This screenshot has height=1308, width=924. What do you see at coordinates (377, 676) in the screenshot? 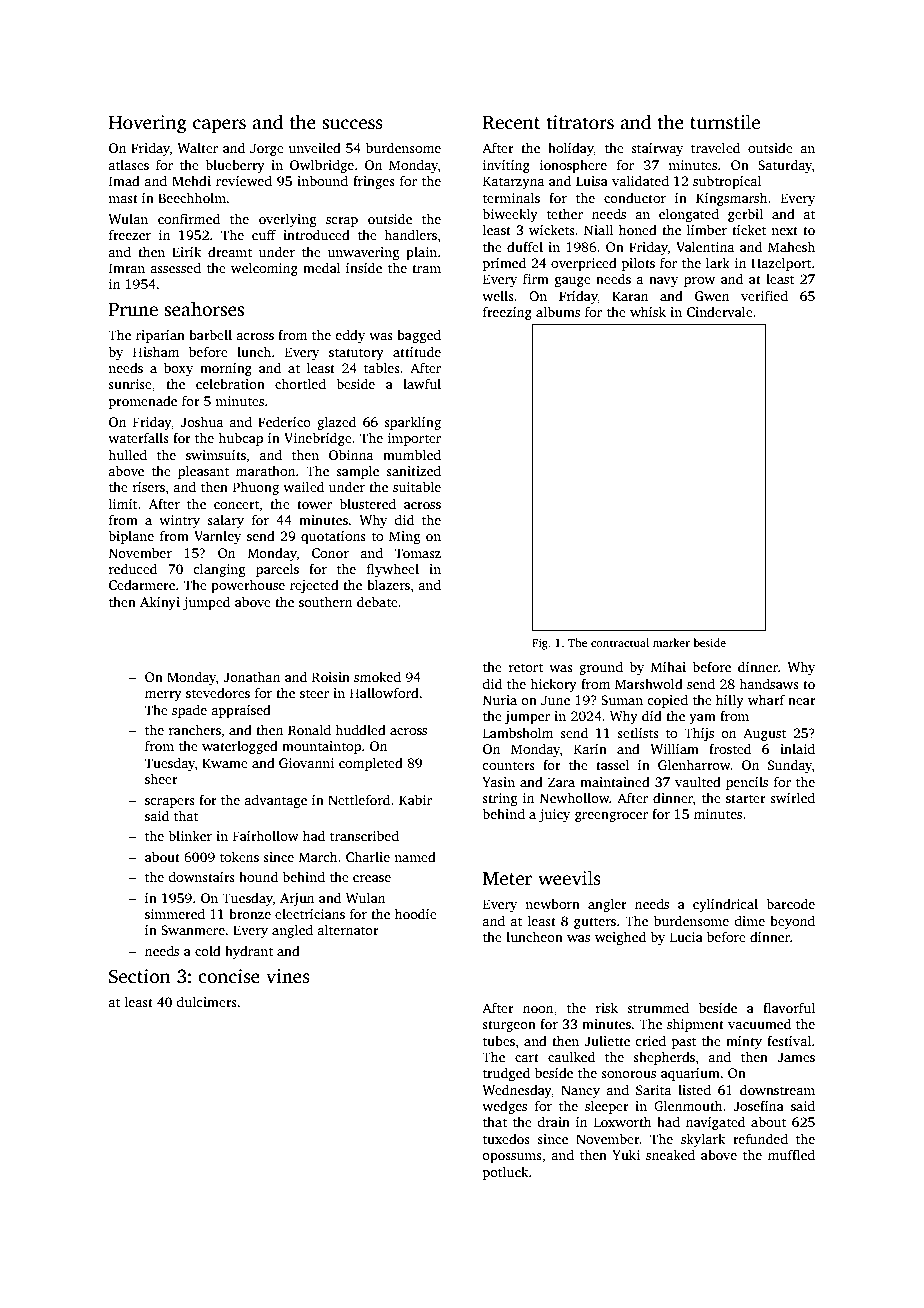
I see `smoked` at bounding box center [377, 676].
